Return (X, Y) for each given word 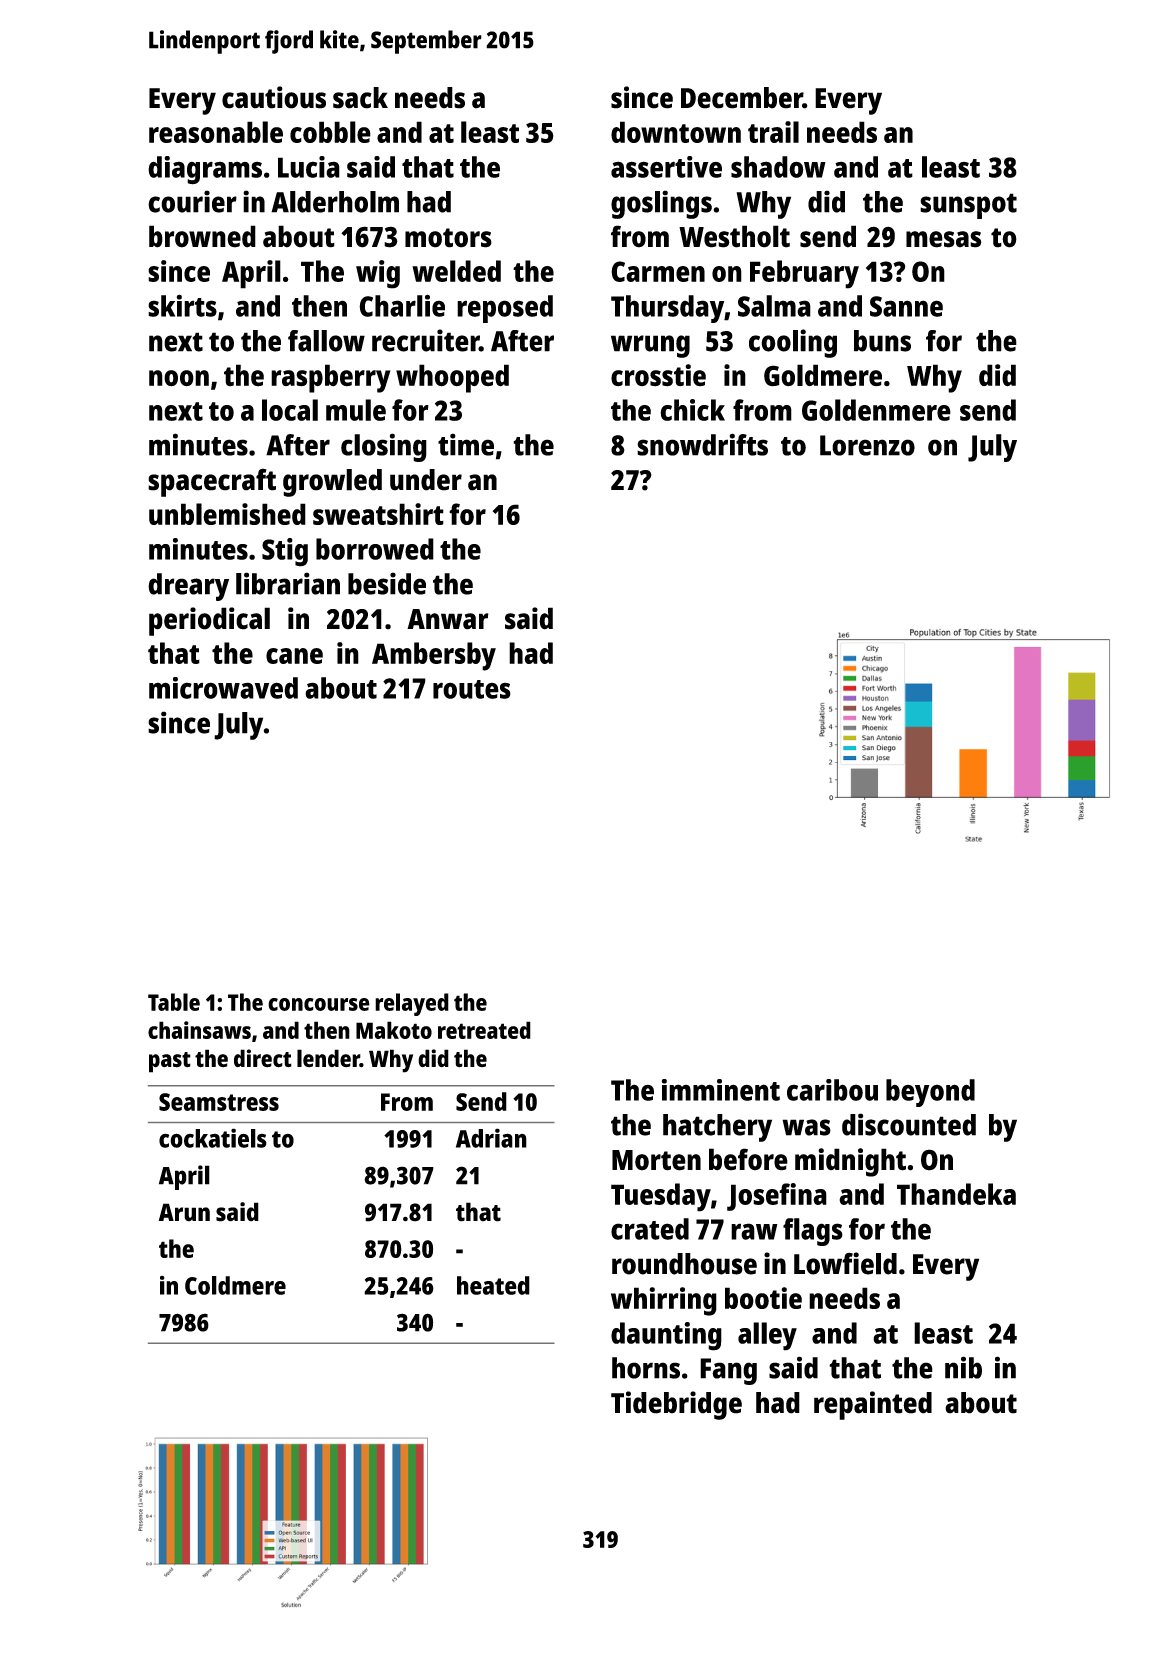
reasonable (216, 132)
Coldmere (235, 1285)
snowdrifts (702, 444)
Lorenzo (867, 445)
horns (646, 1368)
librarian (288, 583)
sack (360, 98)
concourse (319, 1004)
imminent (721, 1090)
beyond (930, 1093)
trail (773, 132)
